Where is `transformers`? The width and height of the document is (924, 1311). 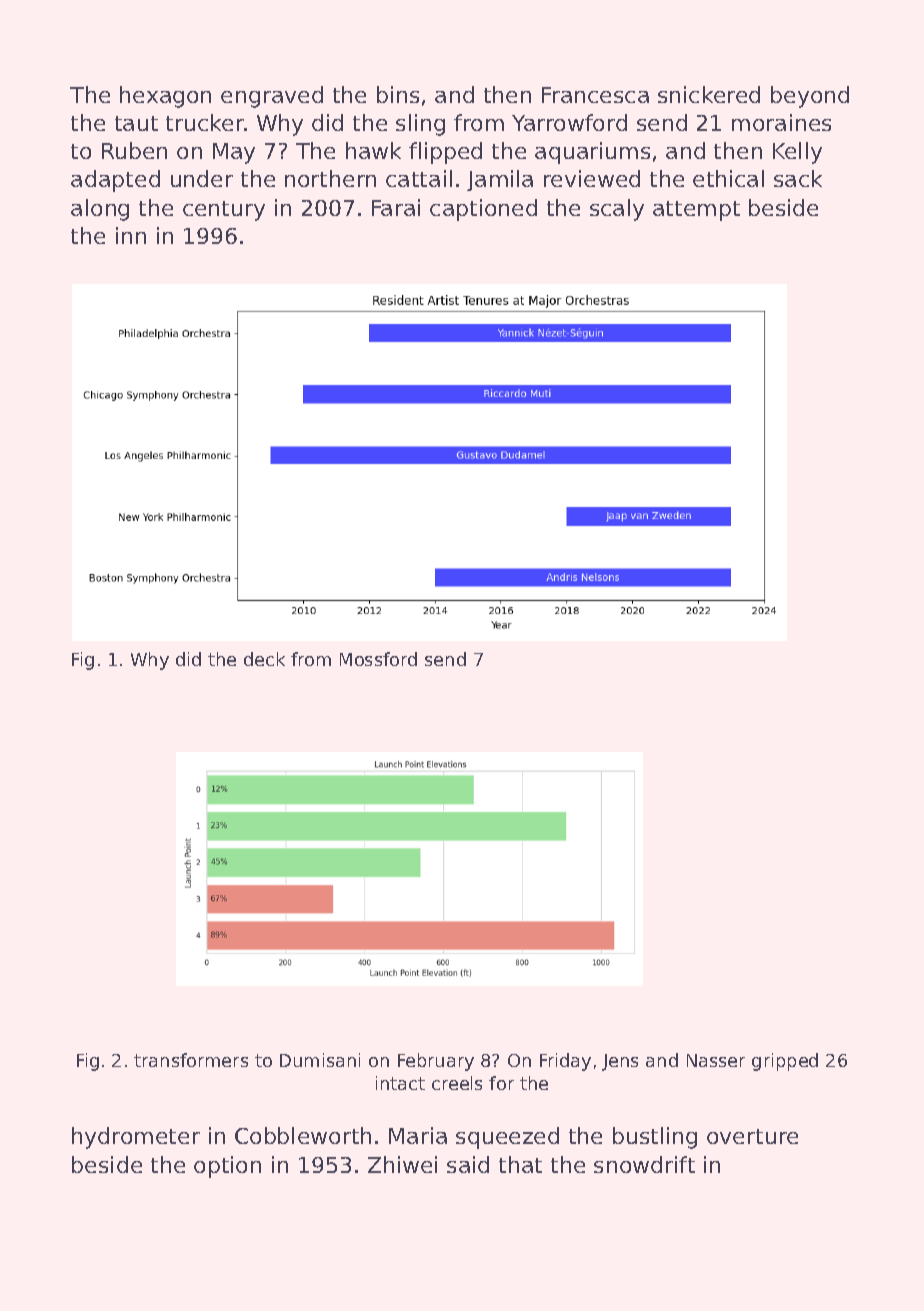 transformers is located at coordinates (191, 1060).
